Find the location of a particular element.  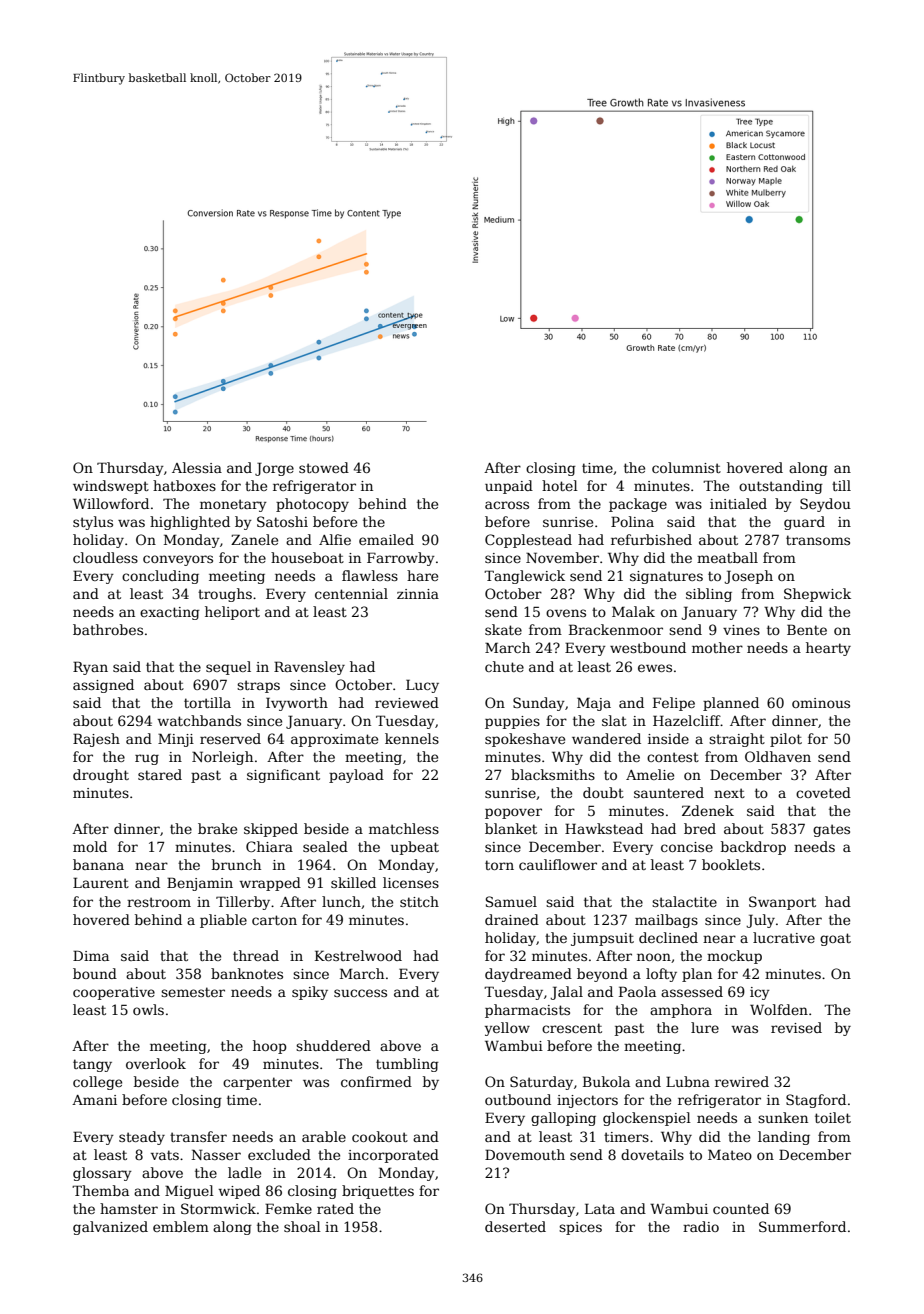

Swanport is located at coordinates (782, 903).
